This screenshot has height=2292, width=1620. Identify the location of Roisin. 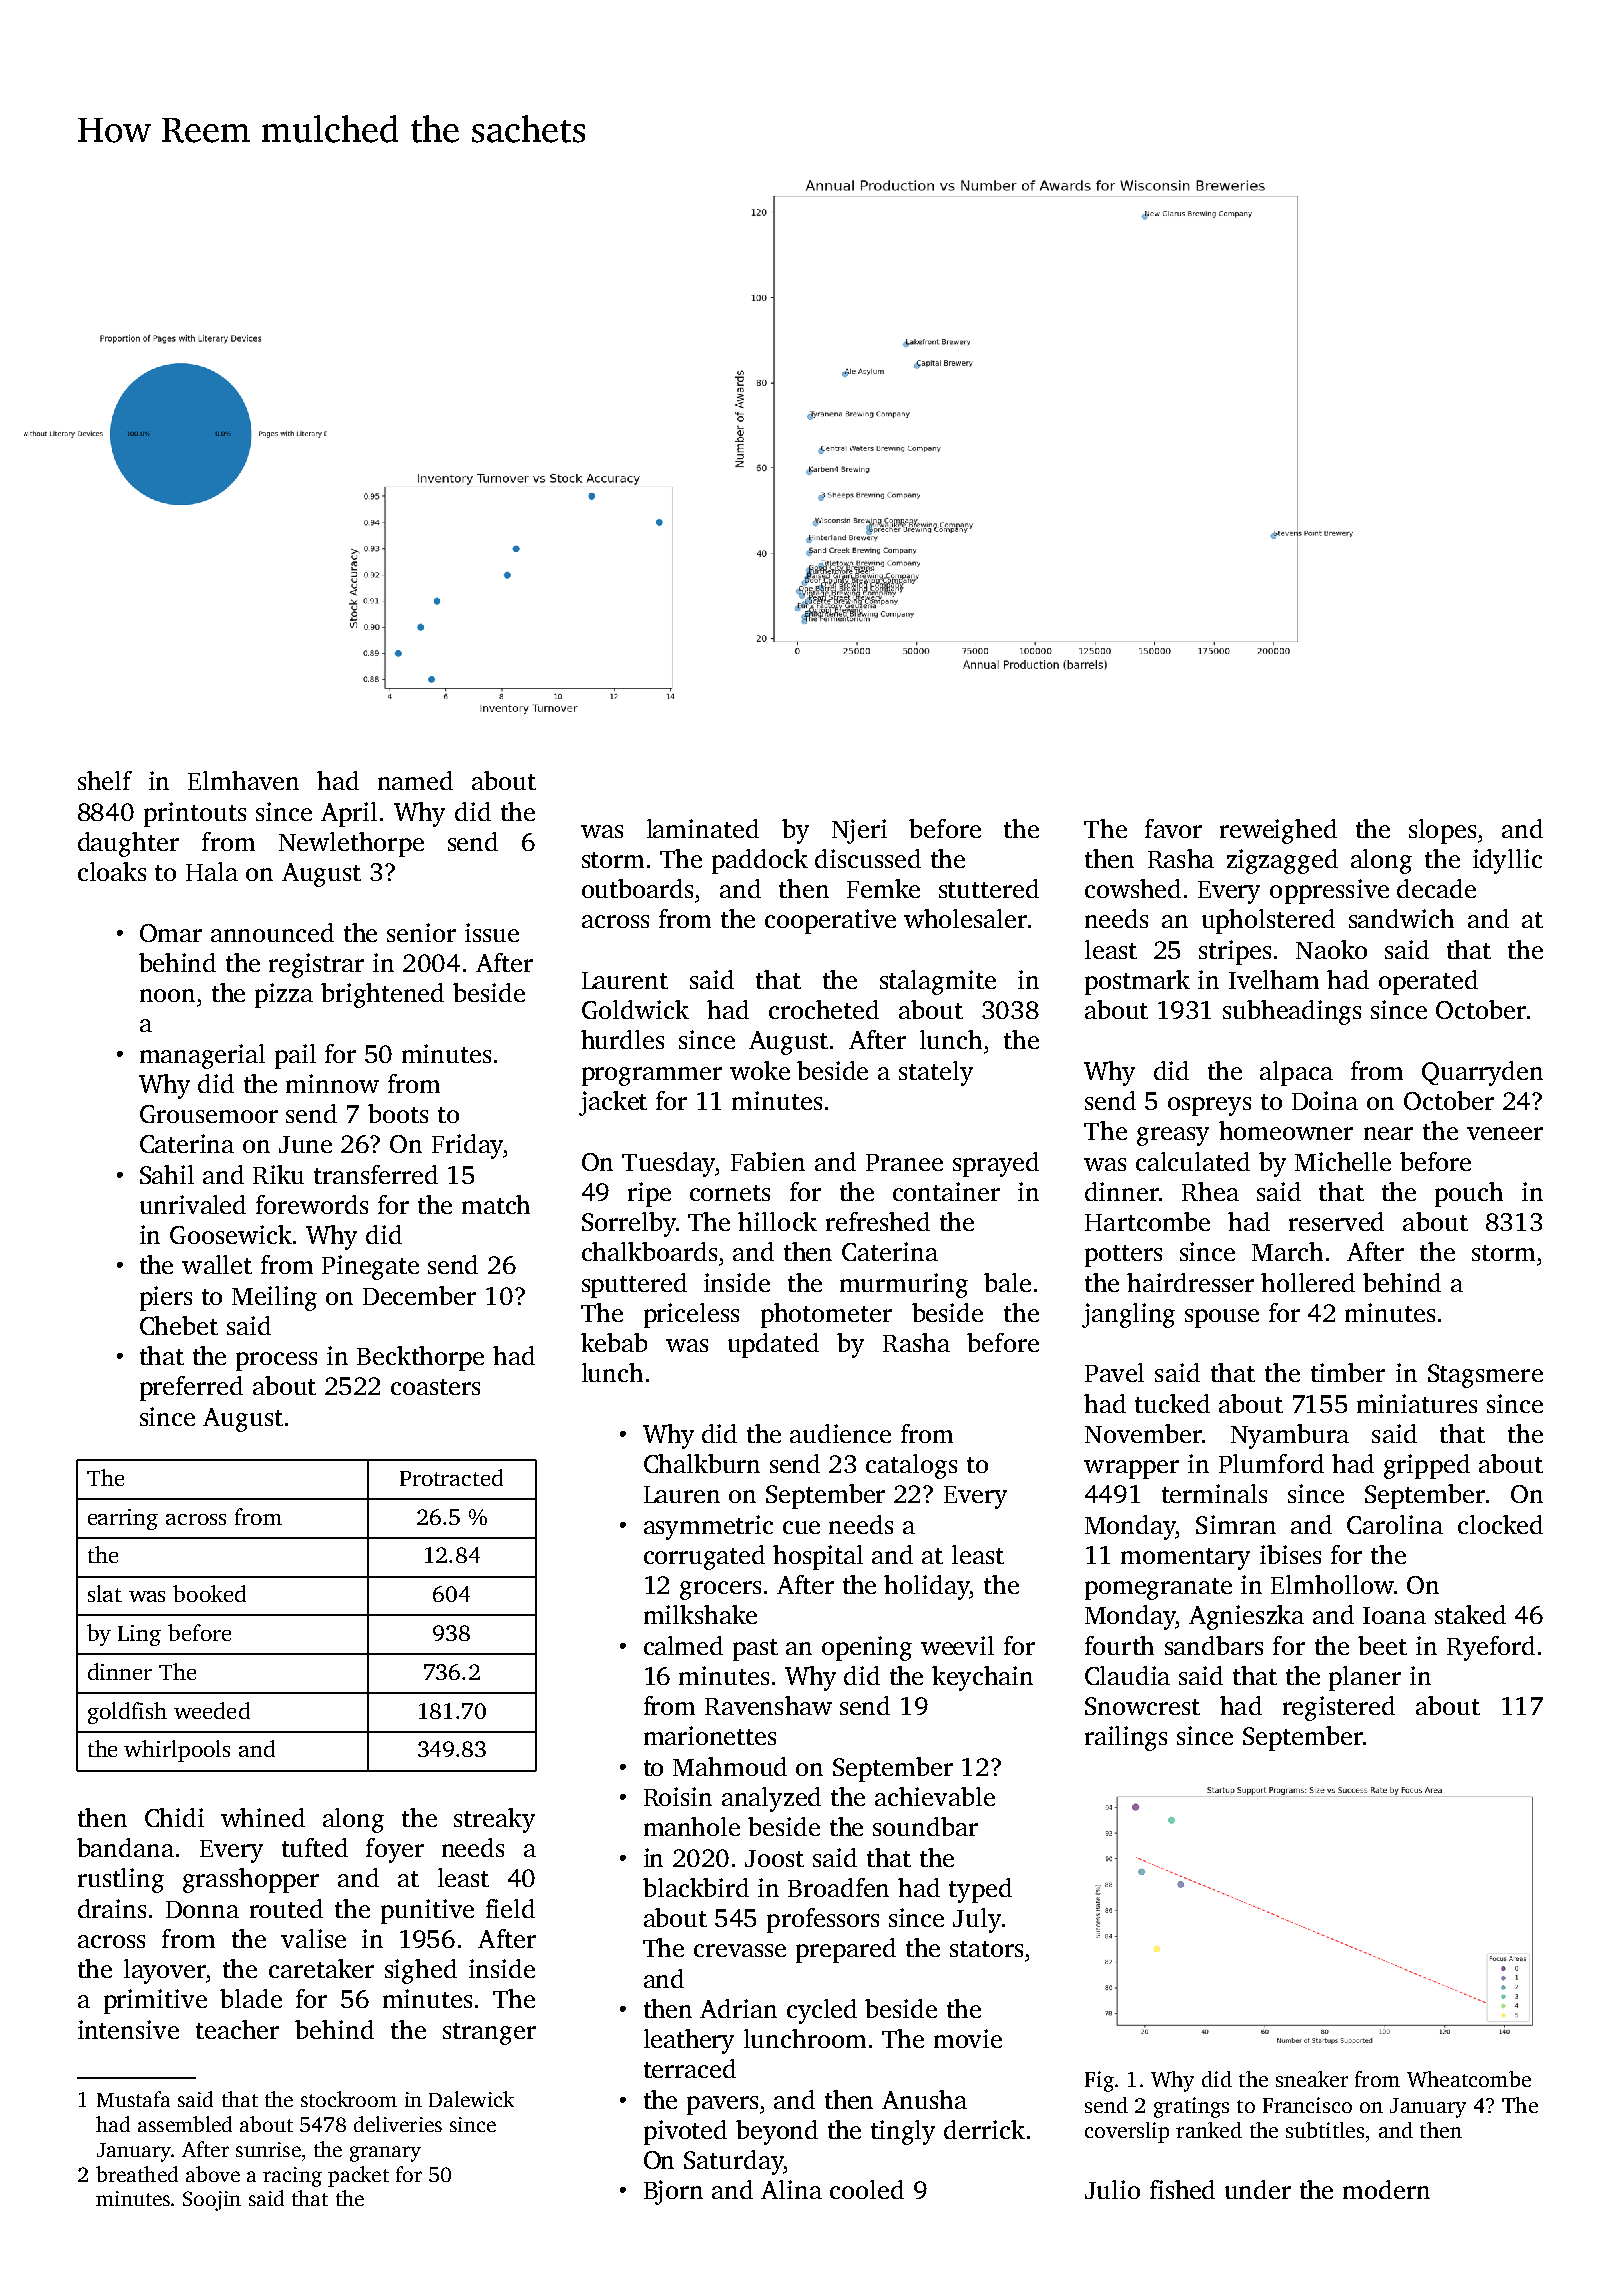
(678, 1796).
